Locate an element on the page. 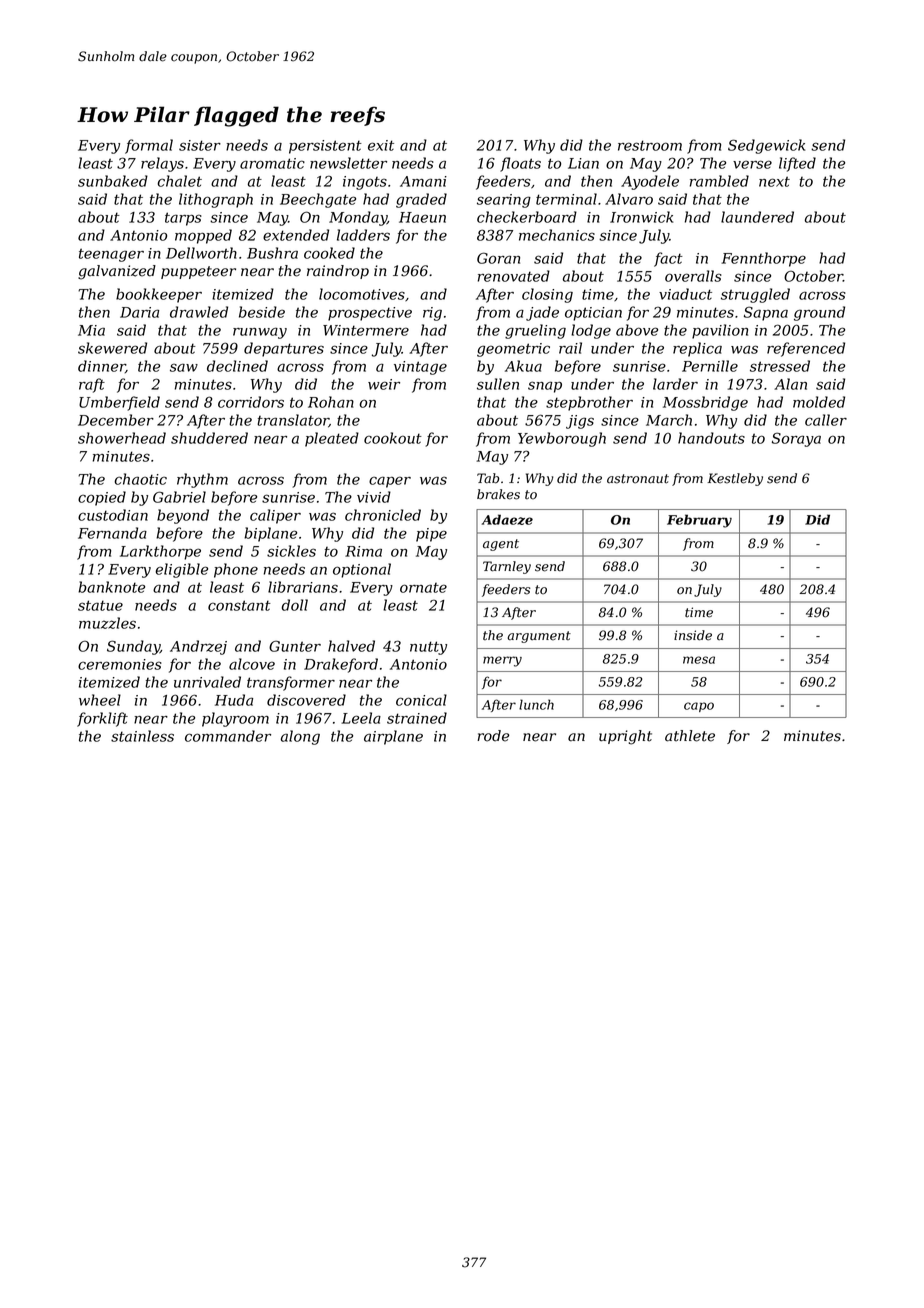 Image resolution: width=924 pixels, height=1308 pixels. Larkthorpe is located at coordinates (160, 552).
